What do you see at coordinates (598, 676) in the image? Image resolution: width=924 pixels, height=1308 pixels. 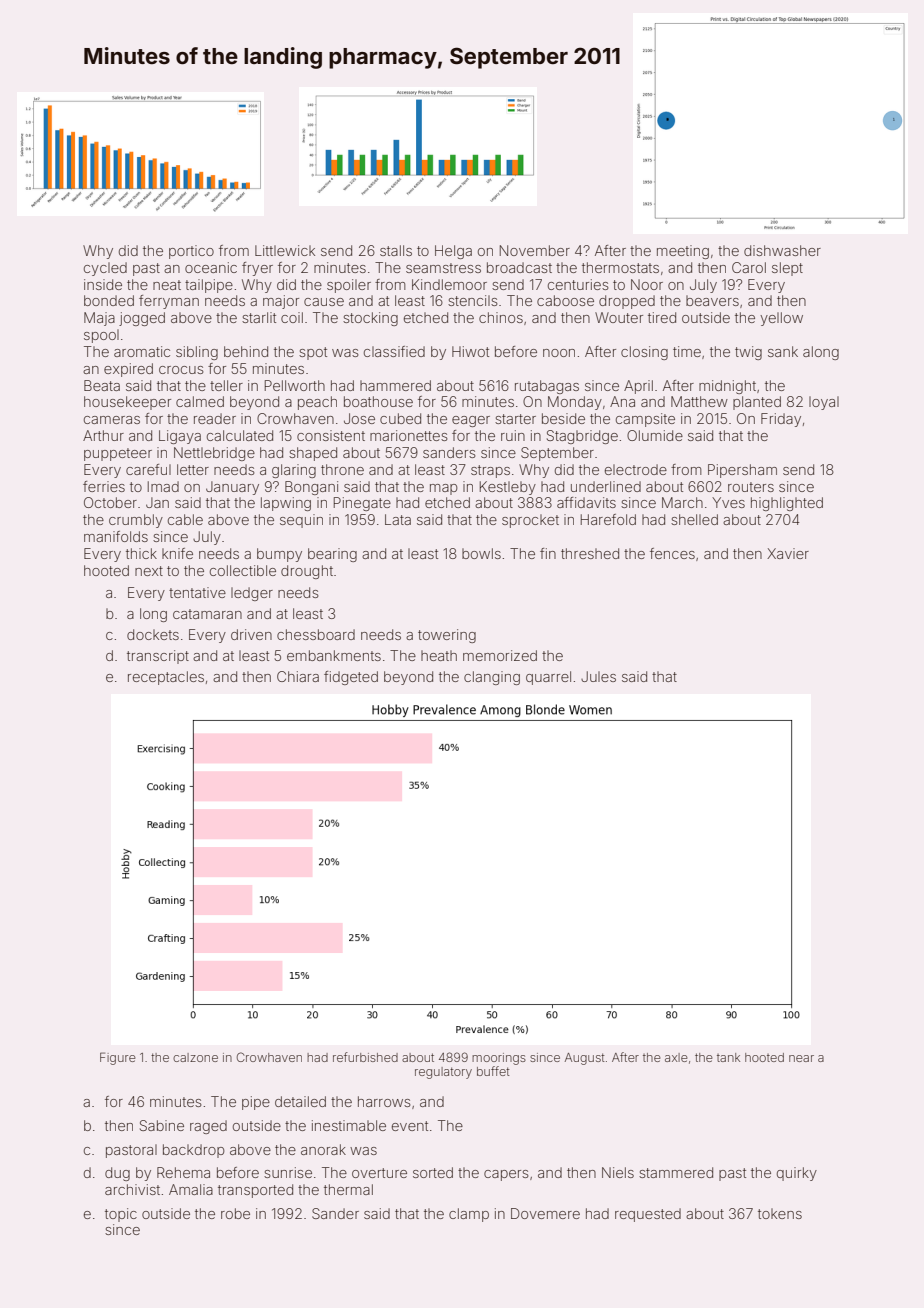 I see `Jules` at bounding box center [598, 676].
